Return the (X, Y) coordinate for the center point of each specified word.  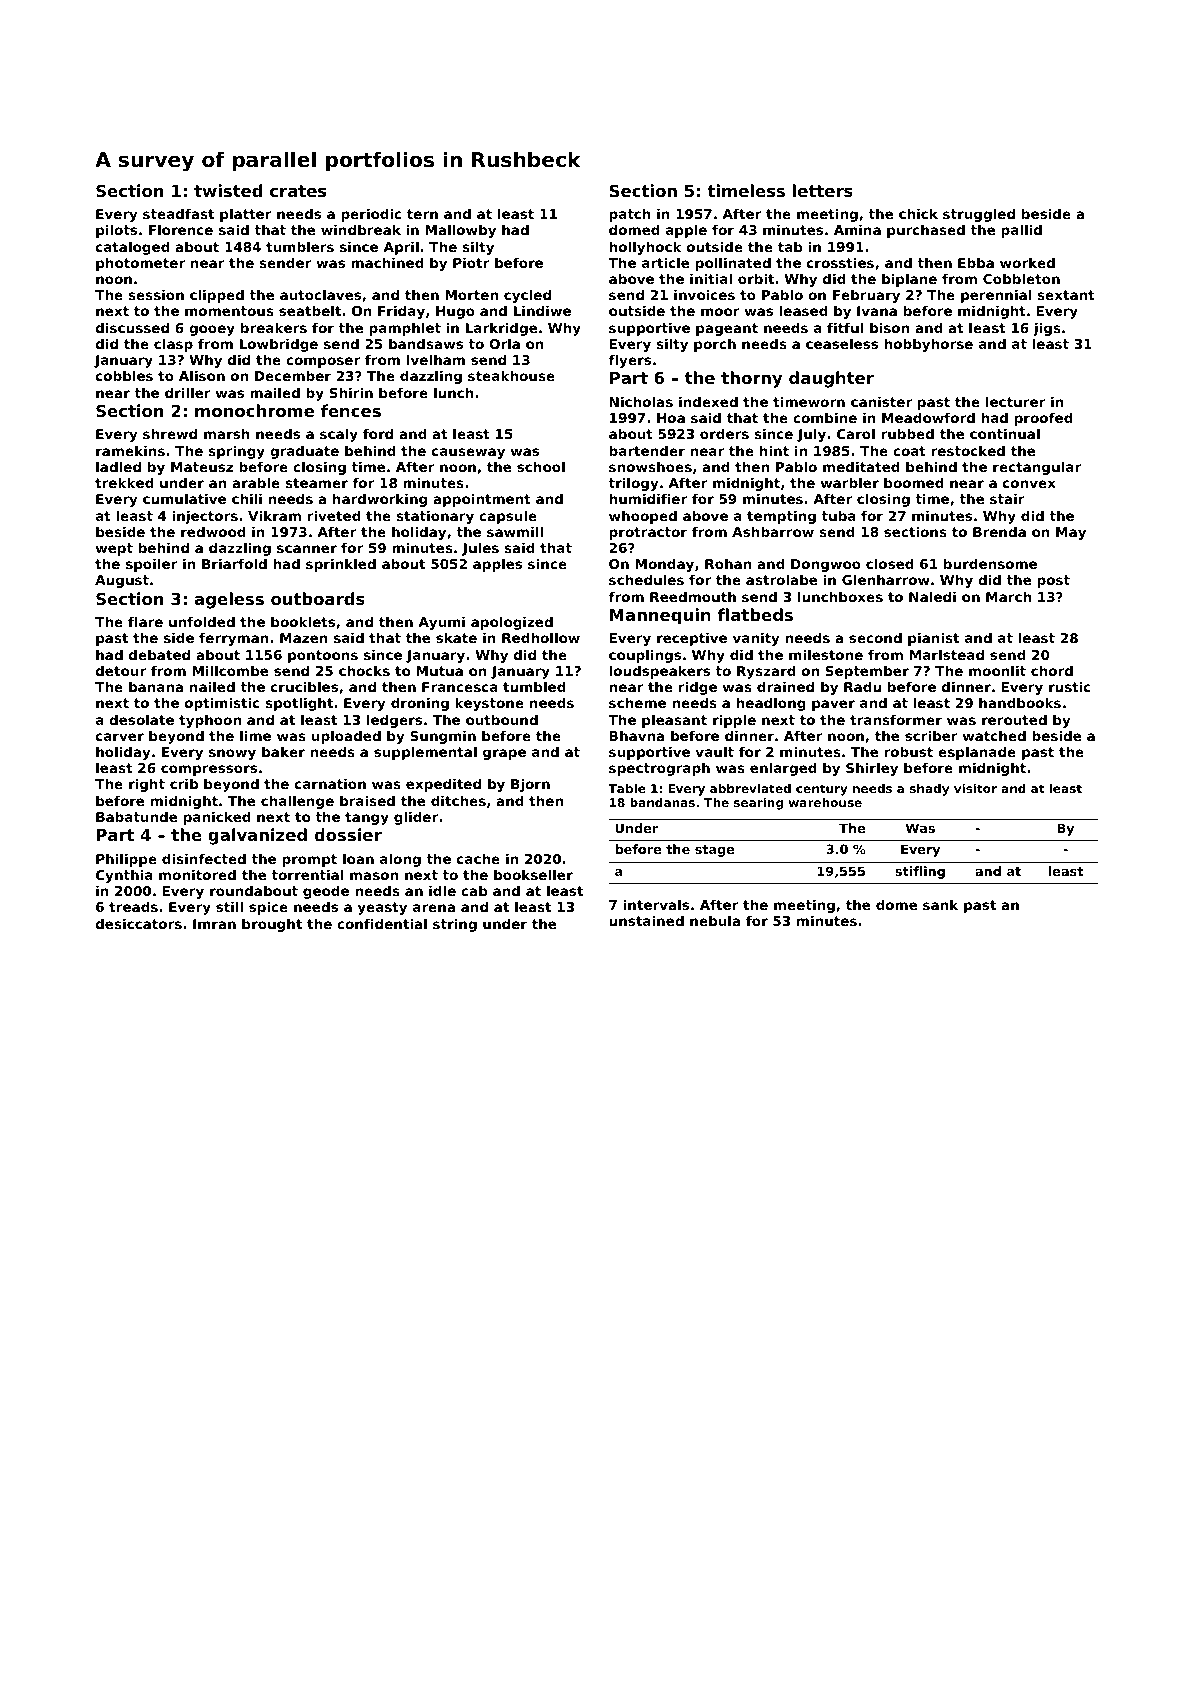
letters (823, 190)
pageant (727, 329)
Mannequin (660, 616)
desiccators (139, 923)
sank (940, 904)
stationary (435, 517)
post (1053, 581)
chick (918, 213)
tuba (838, 515)
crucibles (304, 686)
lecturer (1015, 401)
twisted (228, 190)
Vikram (274, 515)
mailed (275, 392)
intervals (656, 904)
